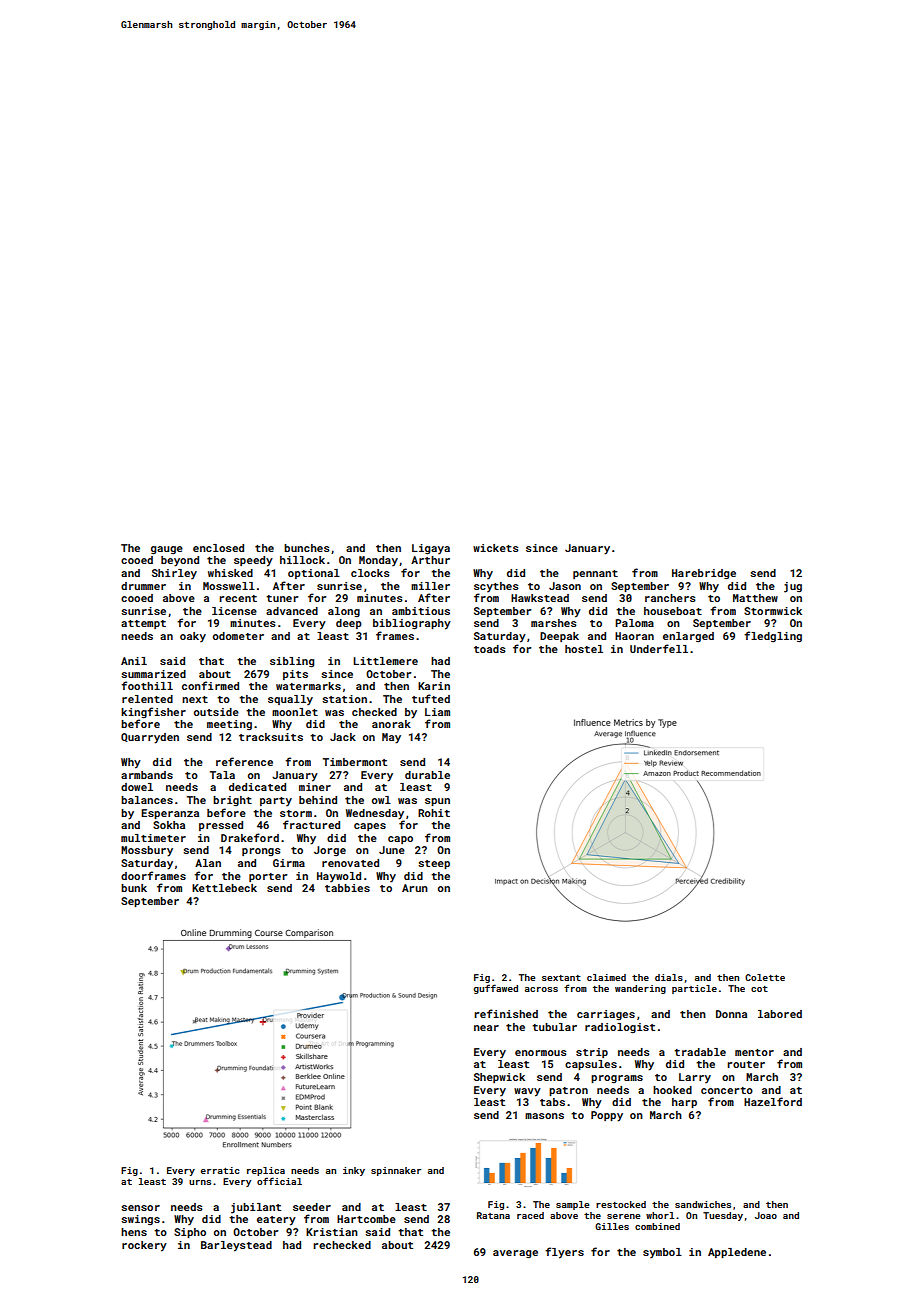 Image resolution: width=924 pixels, height=1308 pixels. Describe the element at coordinates (140, 1208) in the image. I see `sensor` at that location.
